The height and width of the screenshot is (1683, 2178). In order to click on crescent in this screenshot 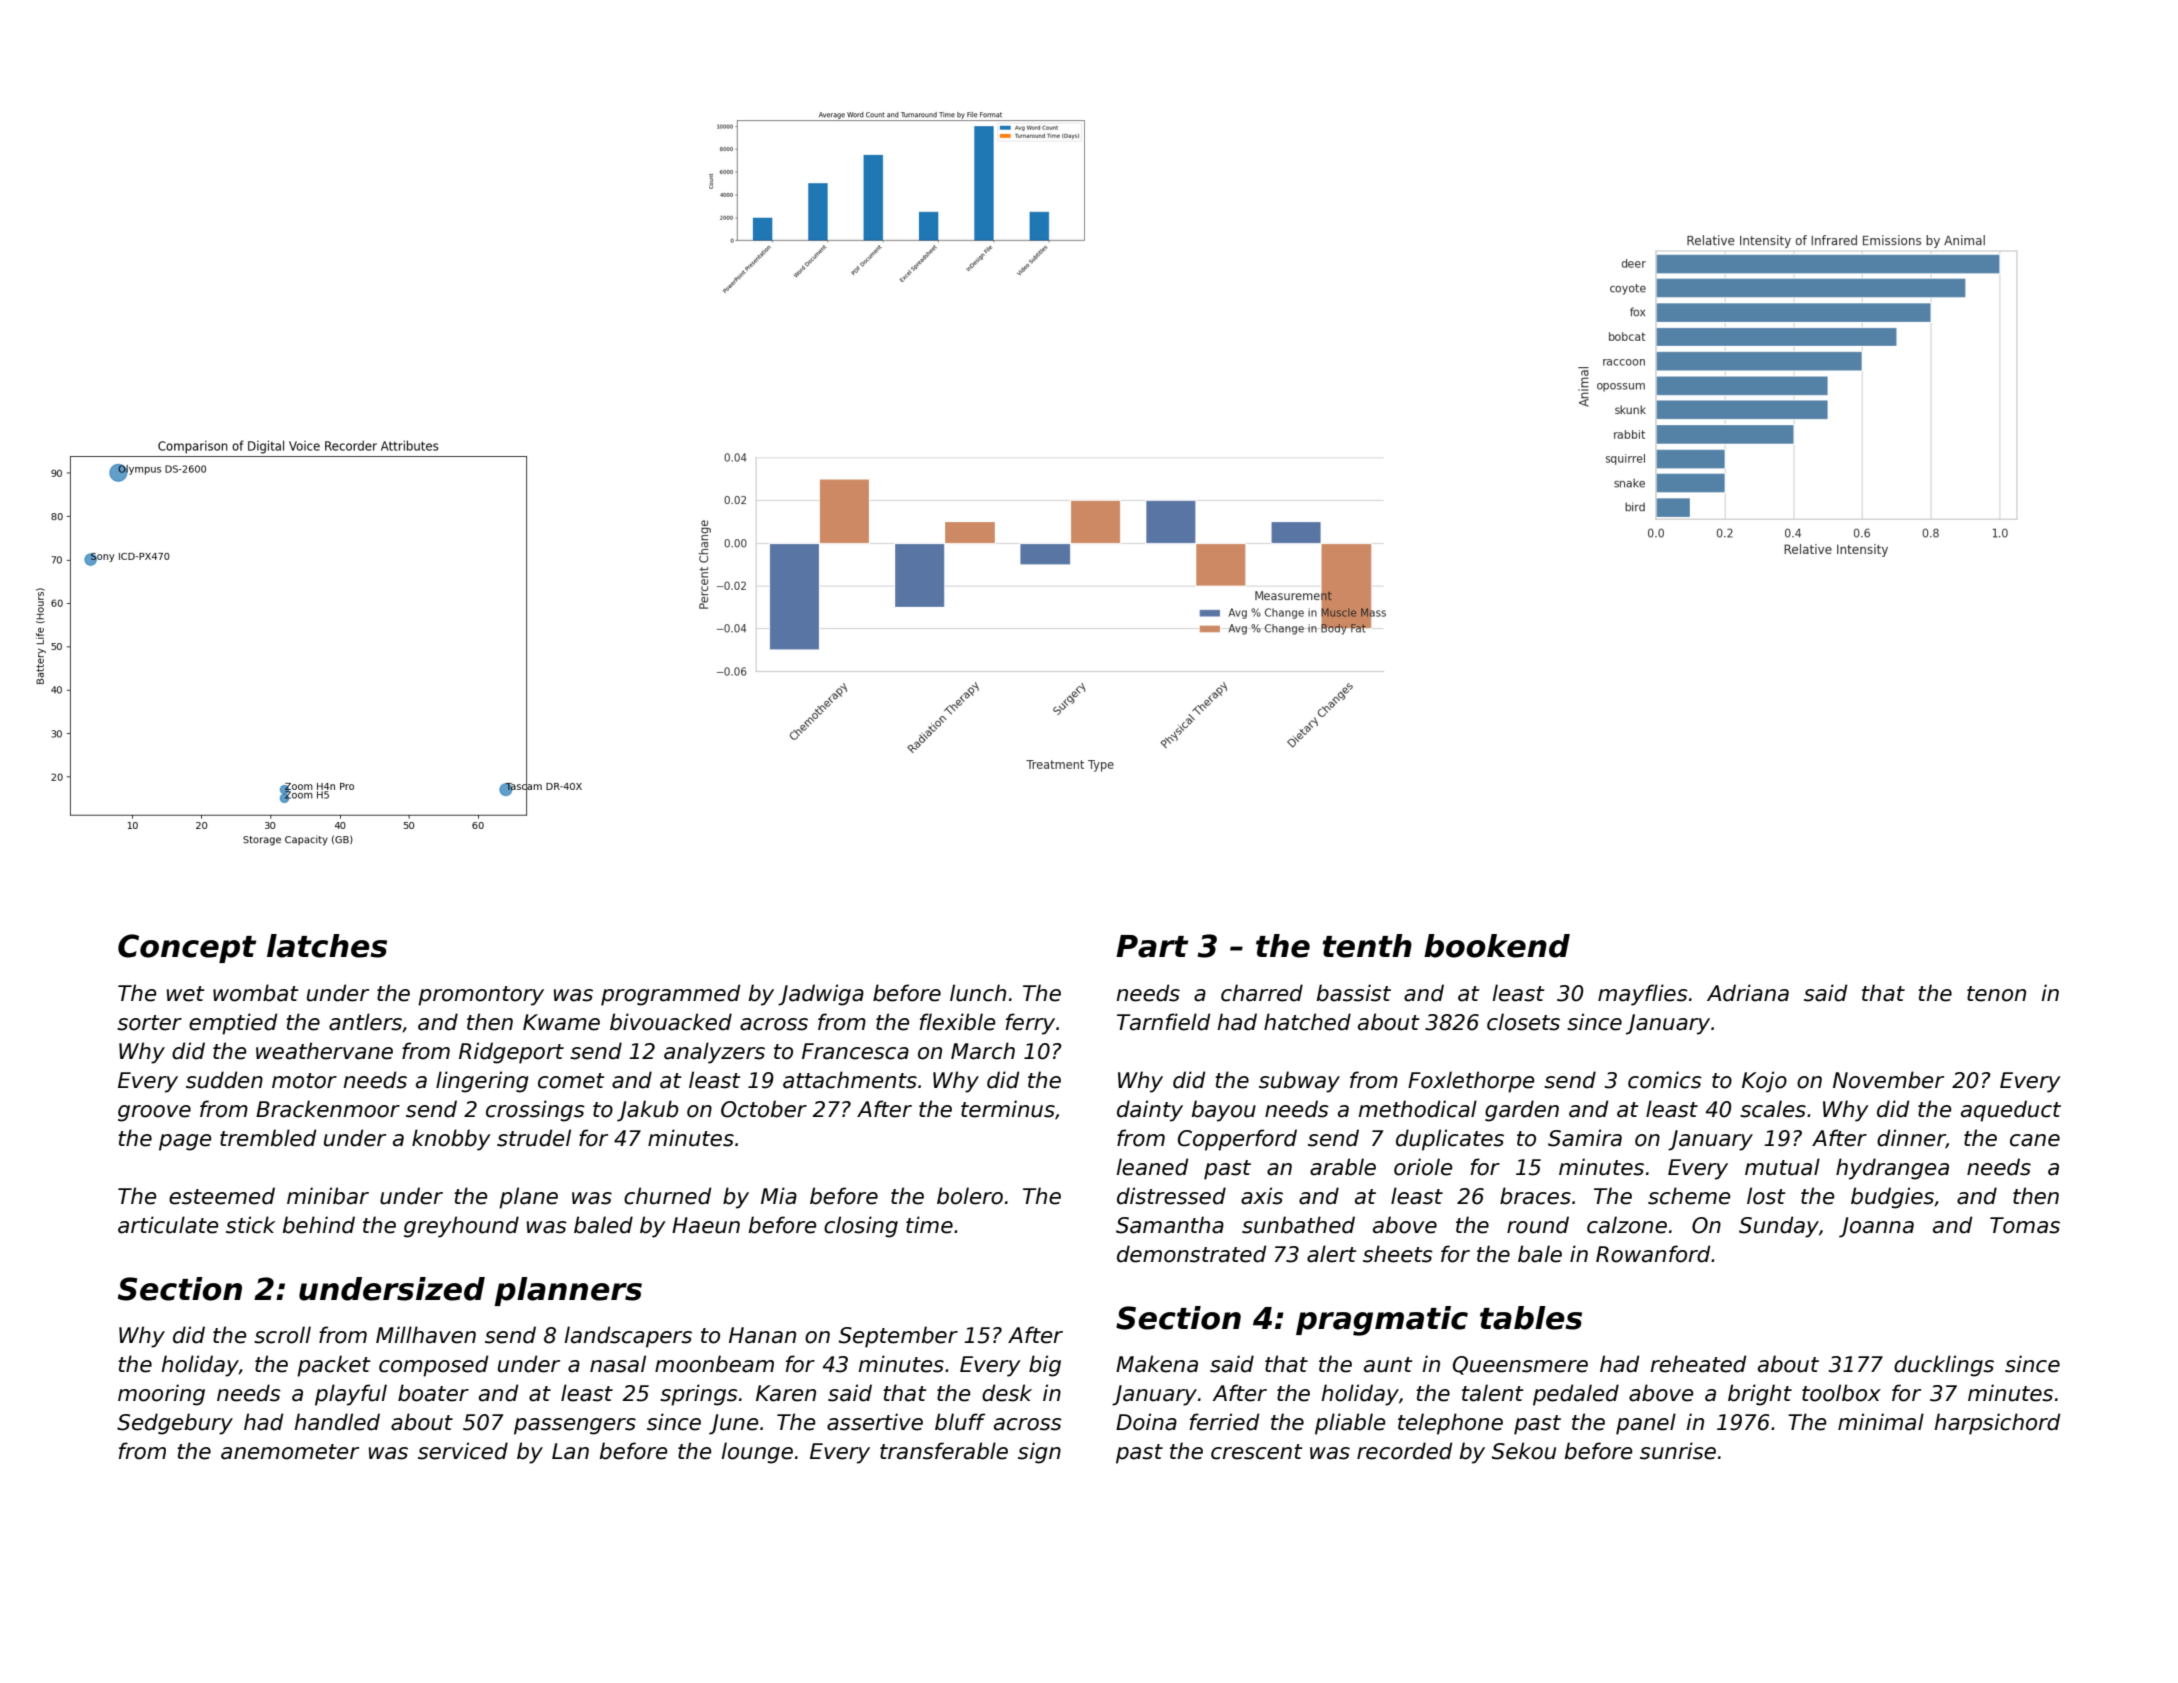, I will do `click(1256, 1452)`.
